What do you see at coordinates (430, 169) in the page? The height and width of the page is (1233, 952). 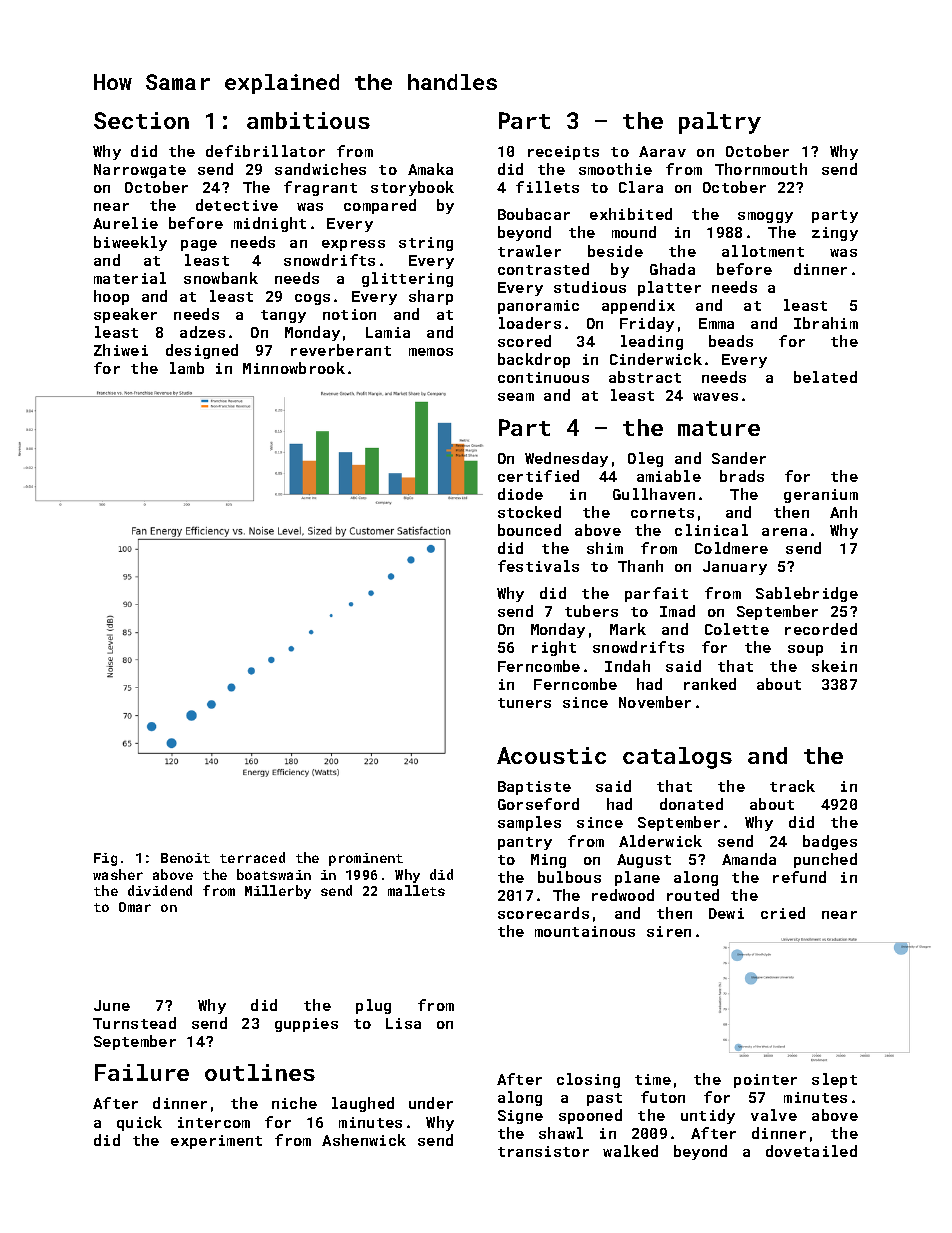 I see `Amaka` at bounding box center [430, 169].
